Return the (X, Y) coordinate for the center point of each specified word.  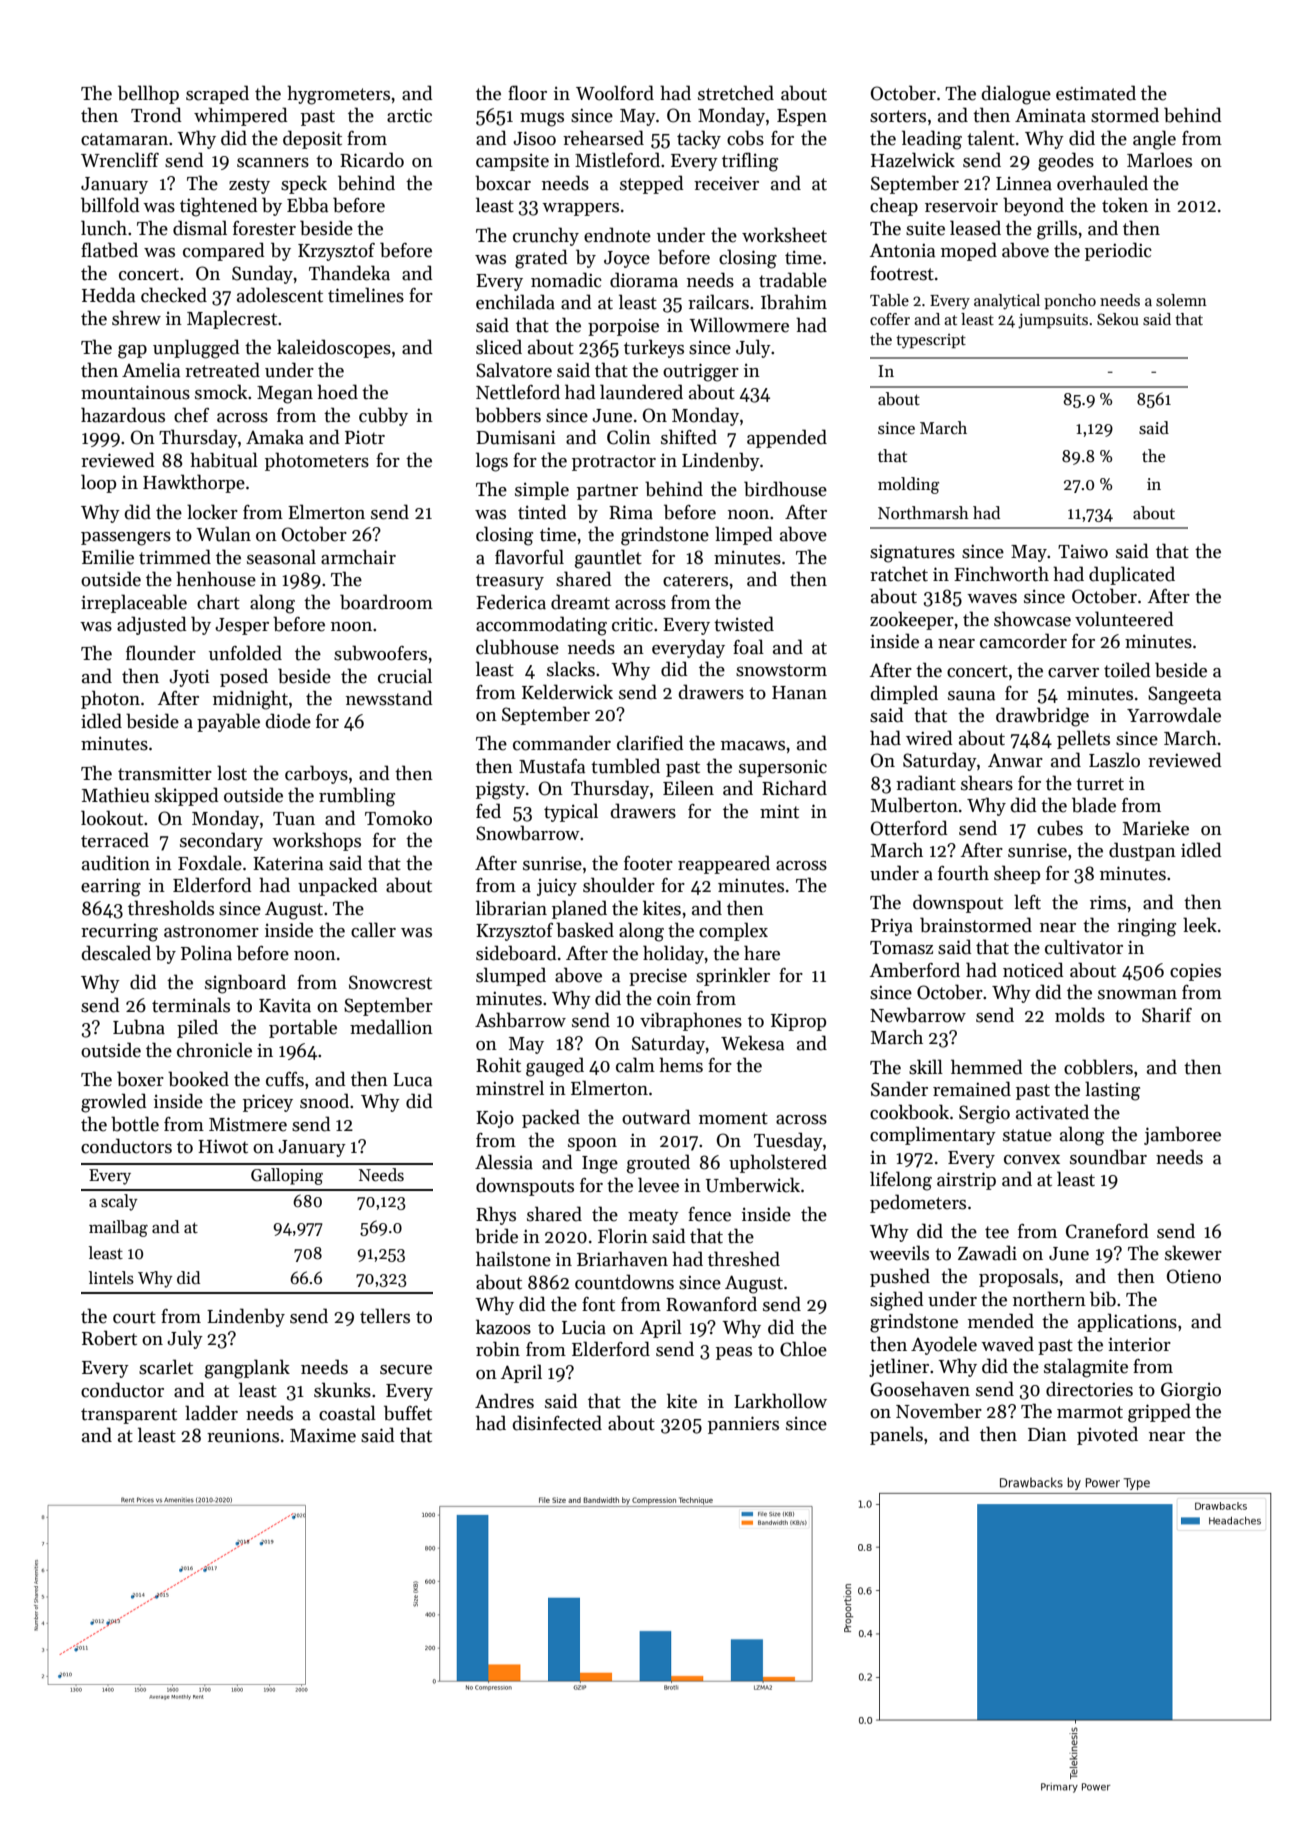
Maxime (323, 1435)
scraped (217, 94)
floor (527, 93)
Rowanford (711, 1304)
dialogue (1016, 95)
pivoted (1107, 1435)
